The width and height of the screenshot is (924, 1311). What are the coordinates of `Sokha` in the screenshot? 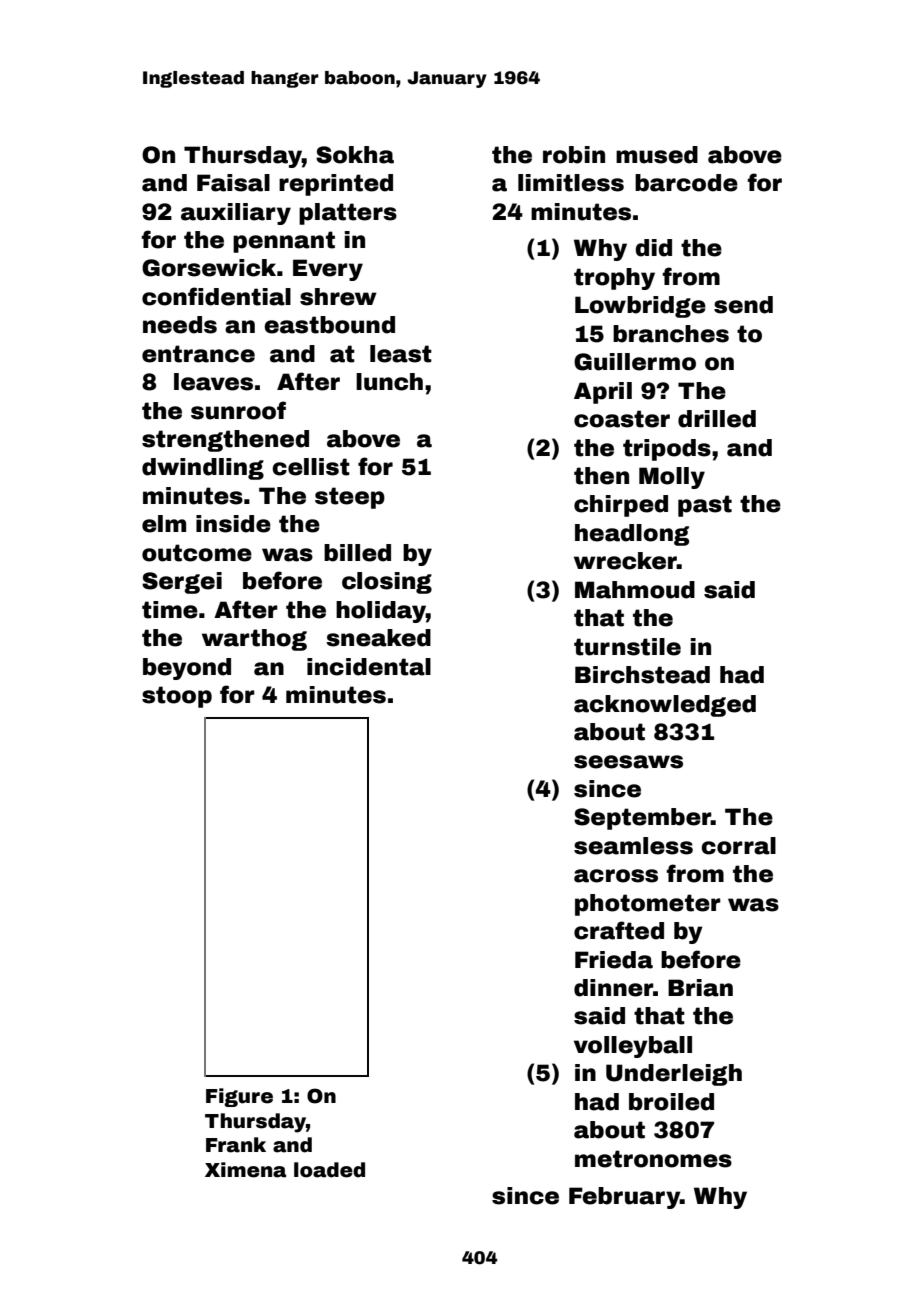 It's located at (355, 155).
